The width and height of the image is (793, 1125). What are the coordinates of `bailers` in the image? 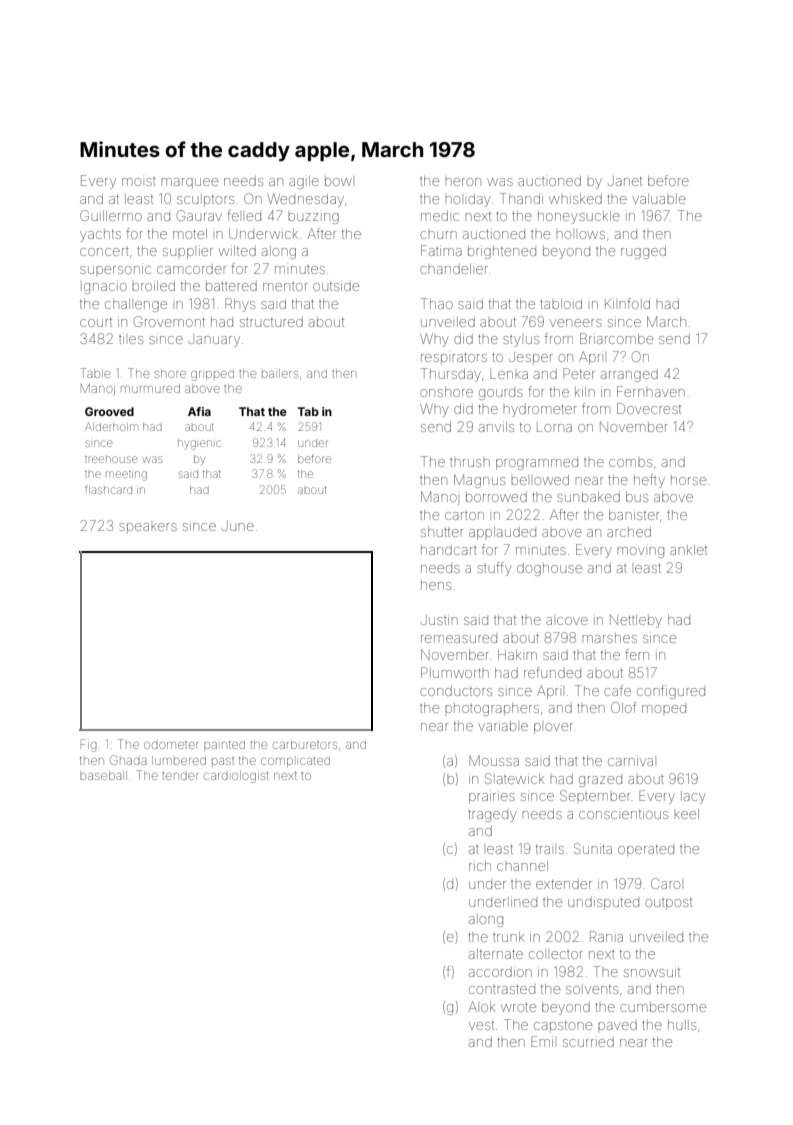 It's located at (280, 373).
